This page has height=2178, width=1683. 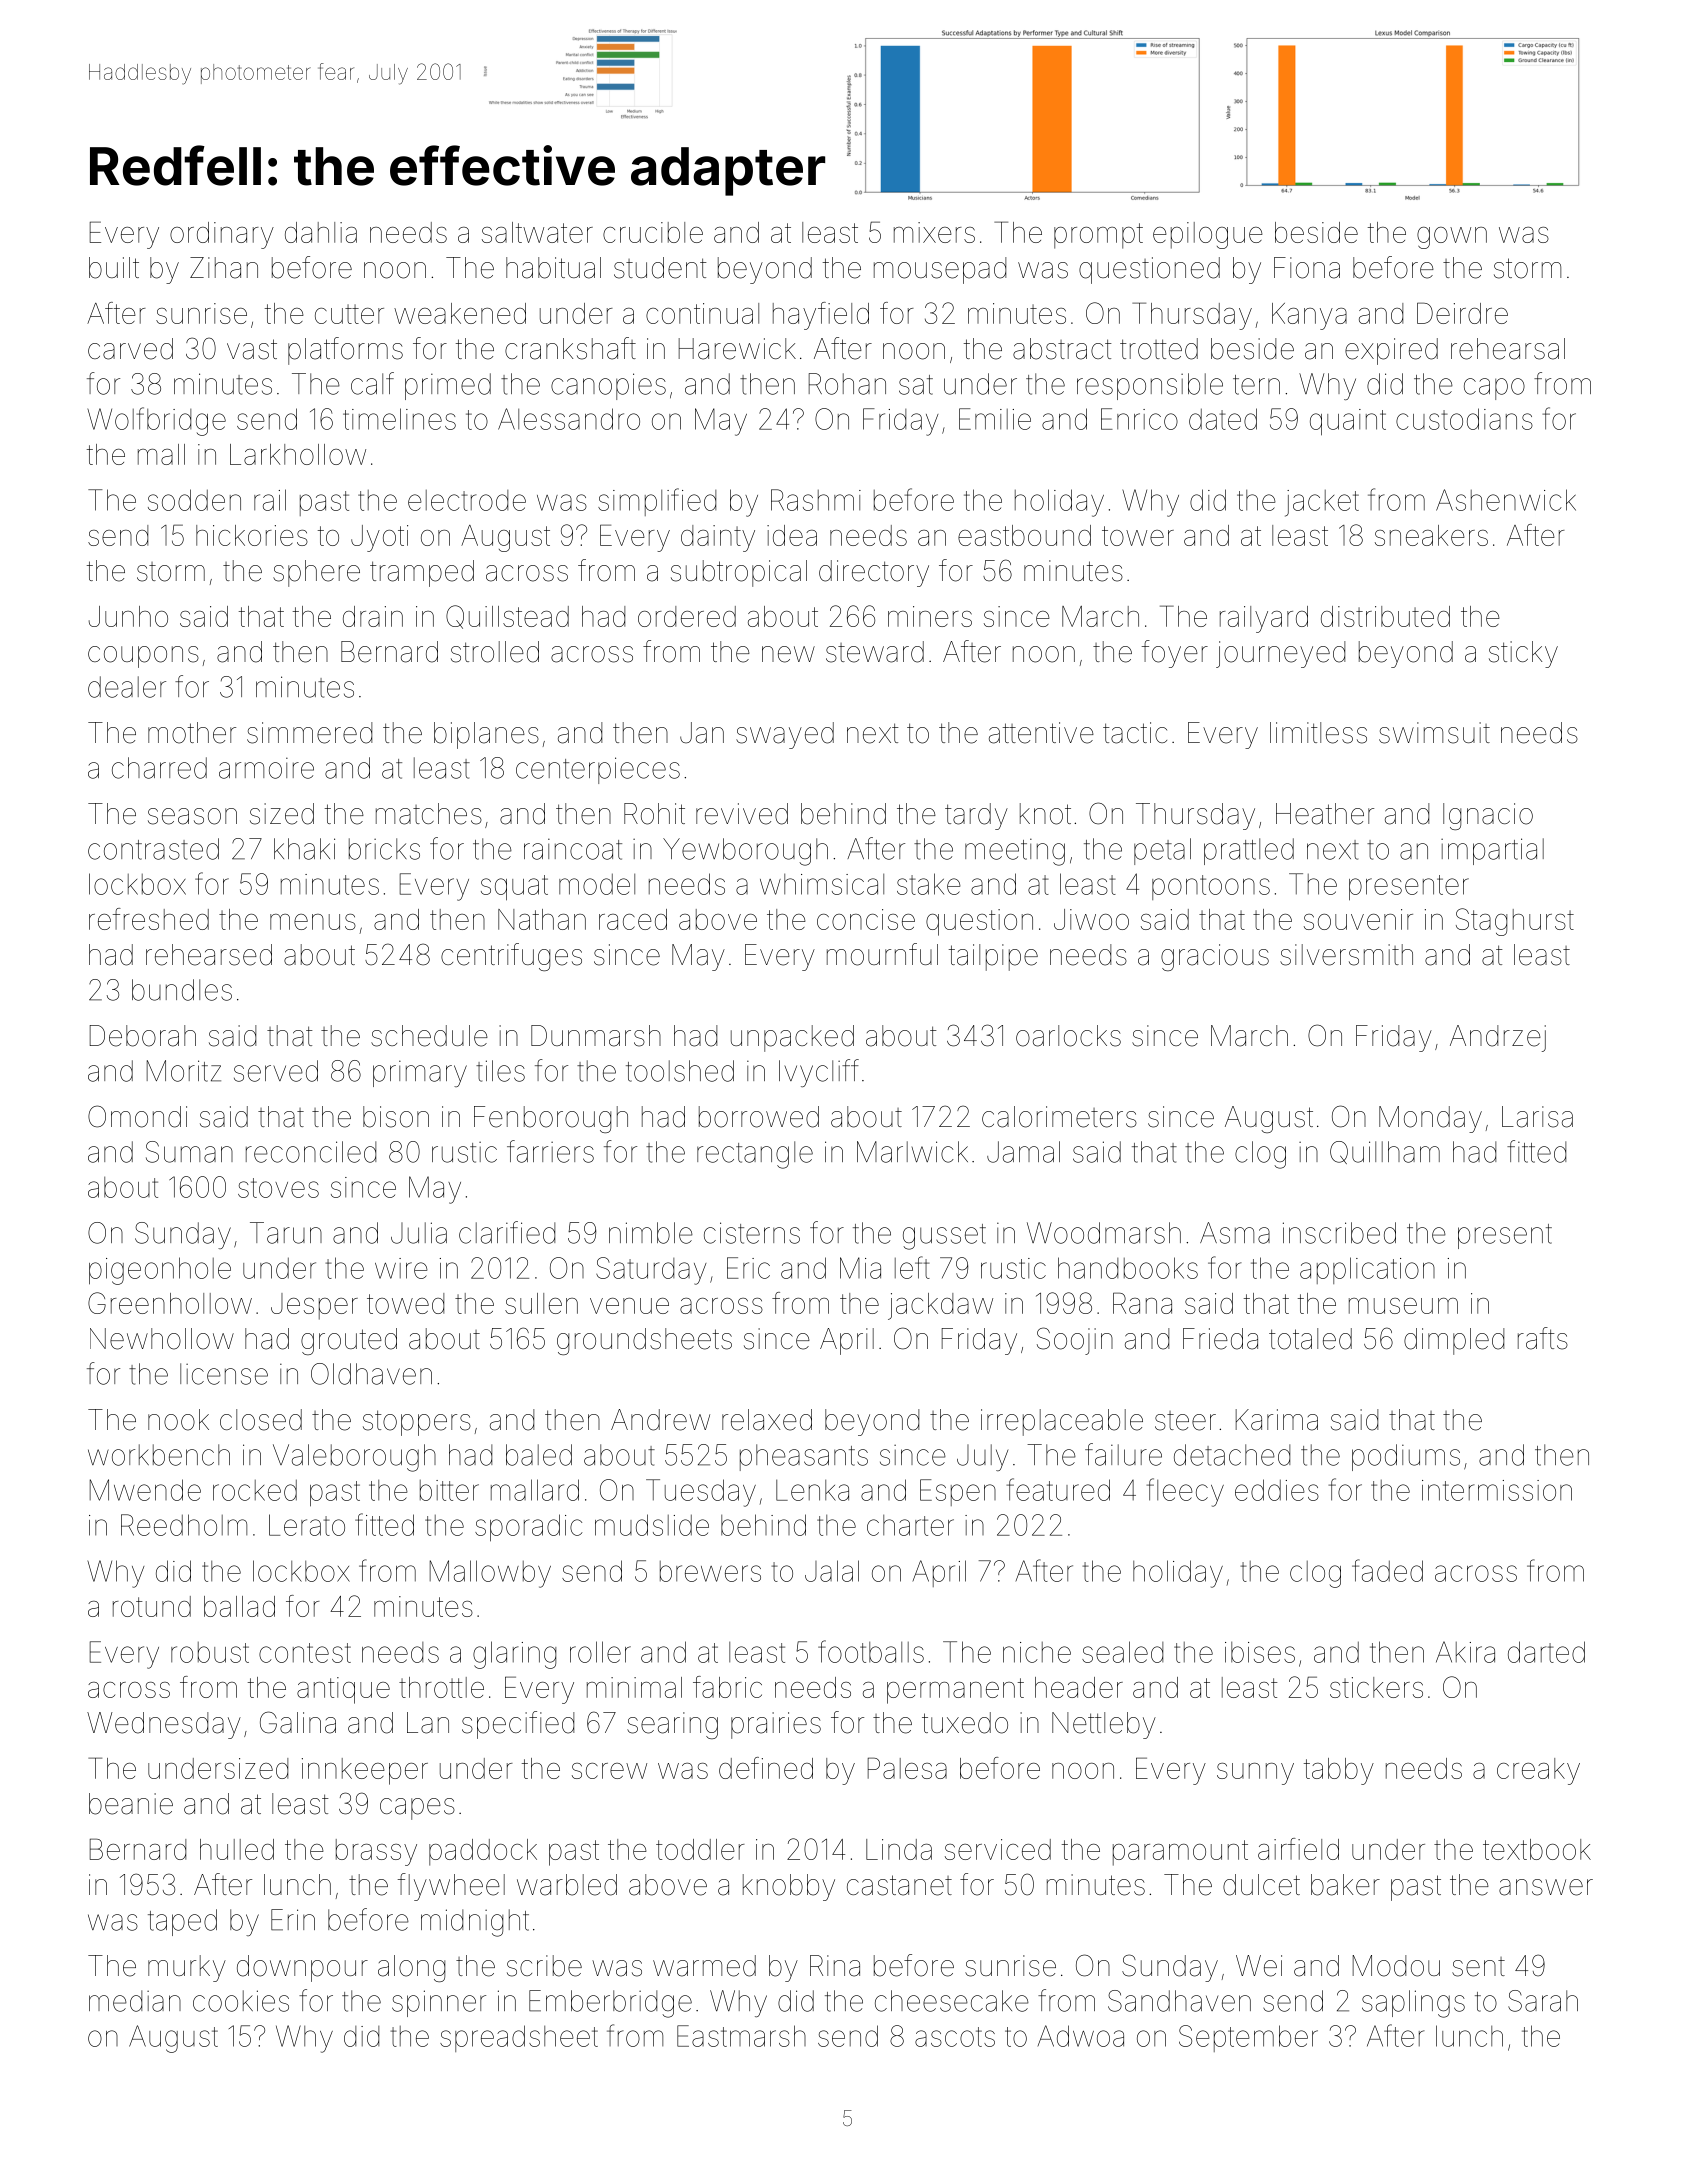 What do you see at coordinates (537, 232) in the page?
I see `saltwater` at bounding box center [537, 232].
